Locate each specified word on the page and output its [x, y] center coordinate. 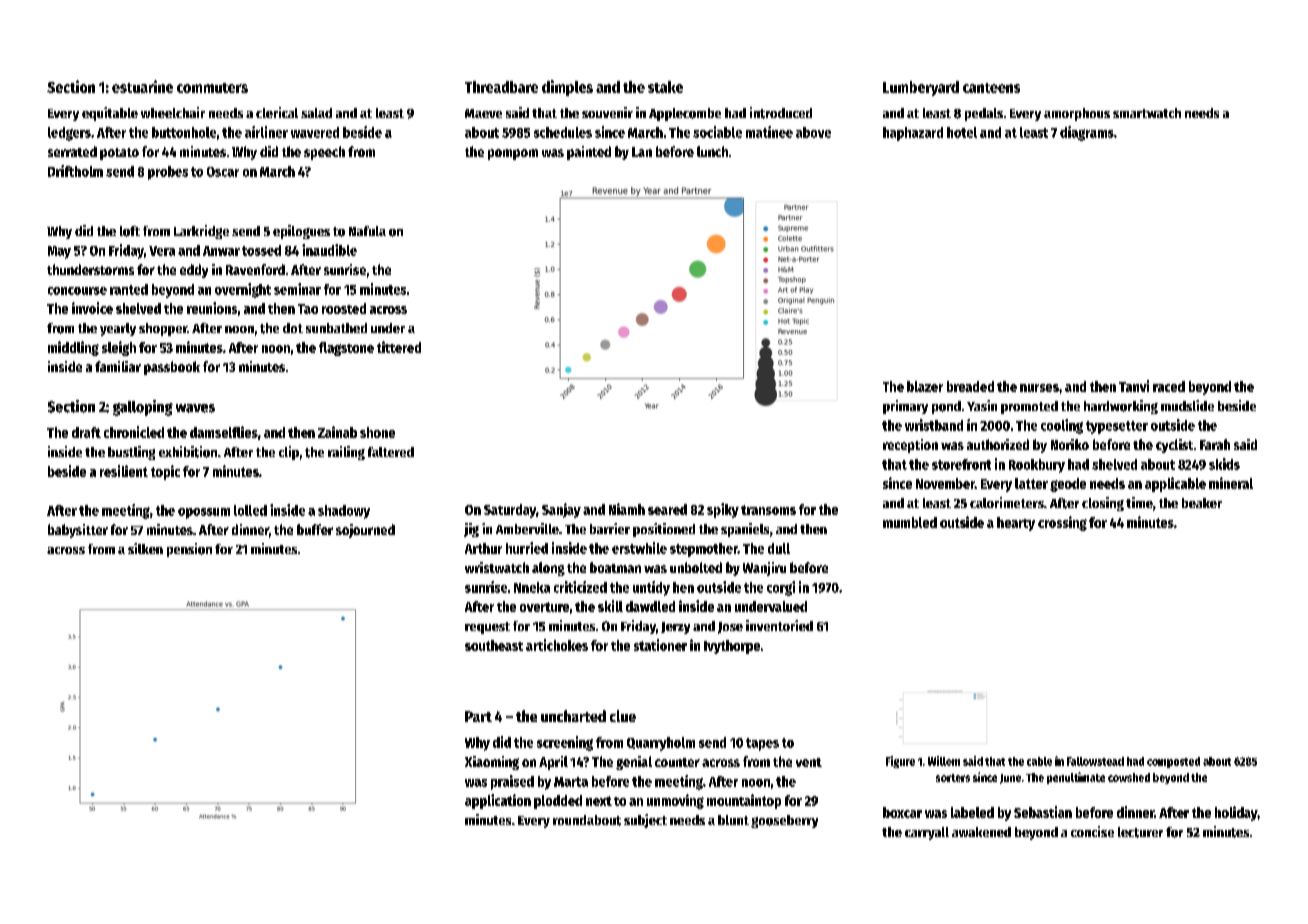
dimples [567, 88]
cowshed [1129, 777]
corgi [781, 588]
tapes [762, 744]
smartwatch [1147, 113]
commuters [212, 88]
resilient [124, 471]
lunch [712, 151]
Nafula [367, 231]
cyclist [1174, 446]
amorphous [1077, 114]
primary [905, 407]
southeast [494, 645]
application [498, 801]
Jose [730, 628]
